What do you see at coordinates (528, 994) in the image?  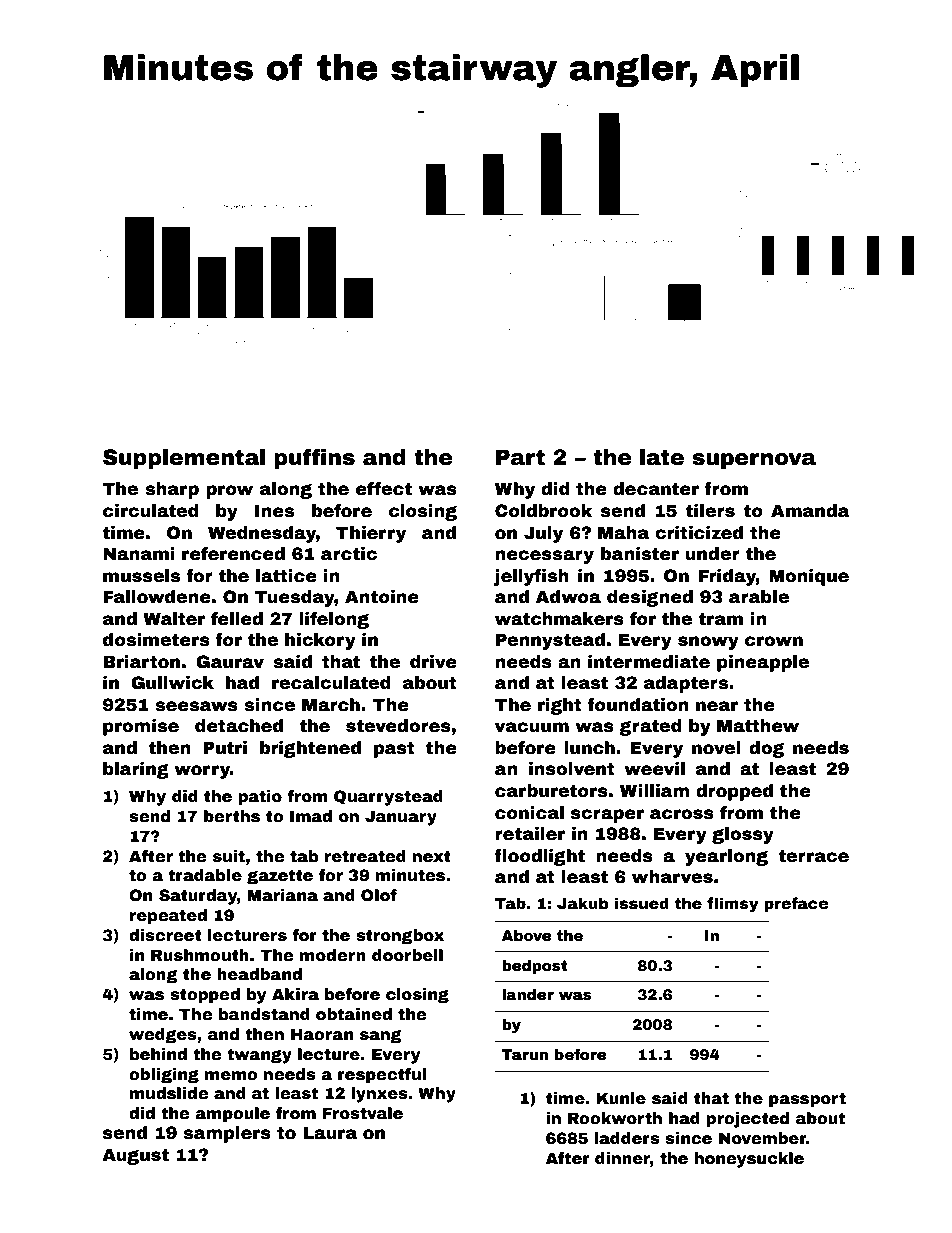 I see `lander` at bounding box center [528, 994].
